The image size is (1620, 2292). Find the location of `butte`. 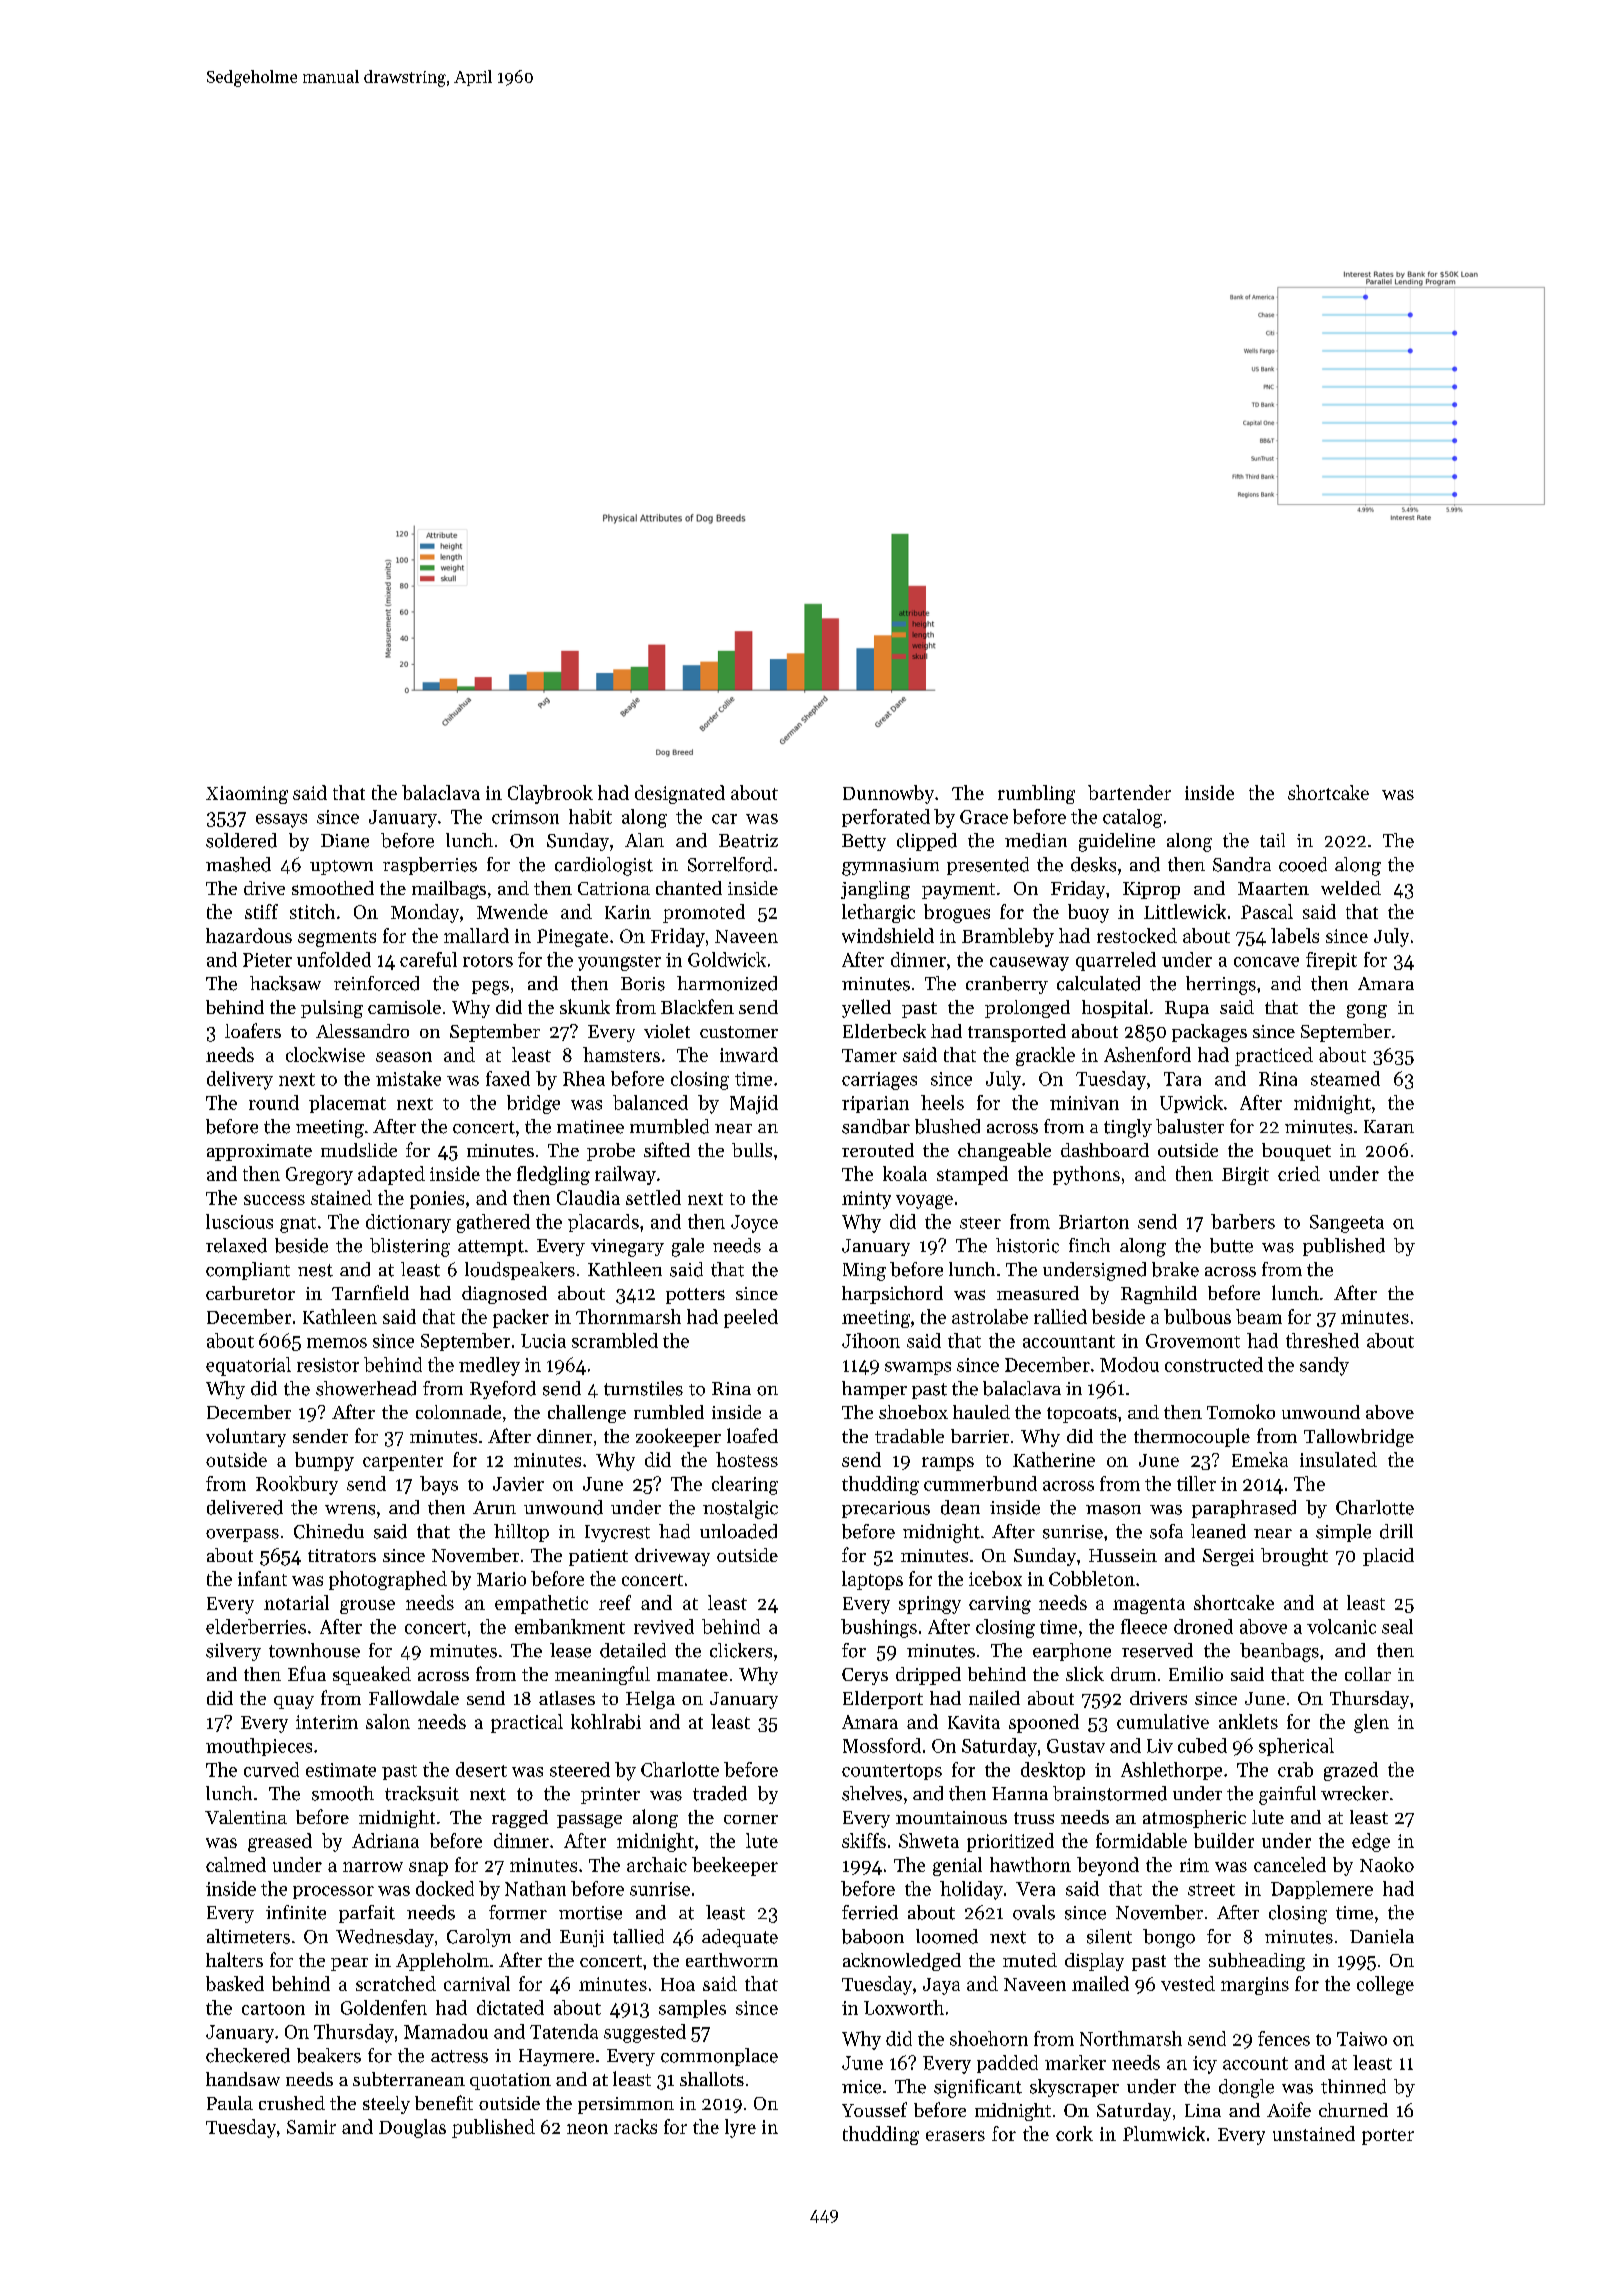

butte is located at coordinates (1231, 1245).
